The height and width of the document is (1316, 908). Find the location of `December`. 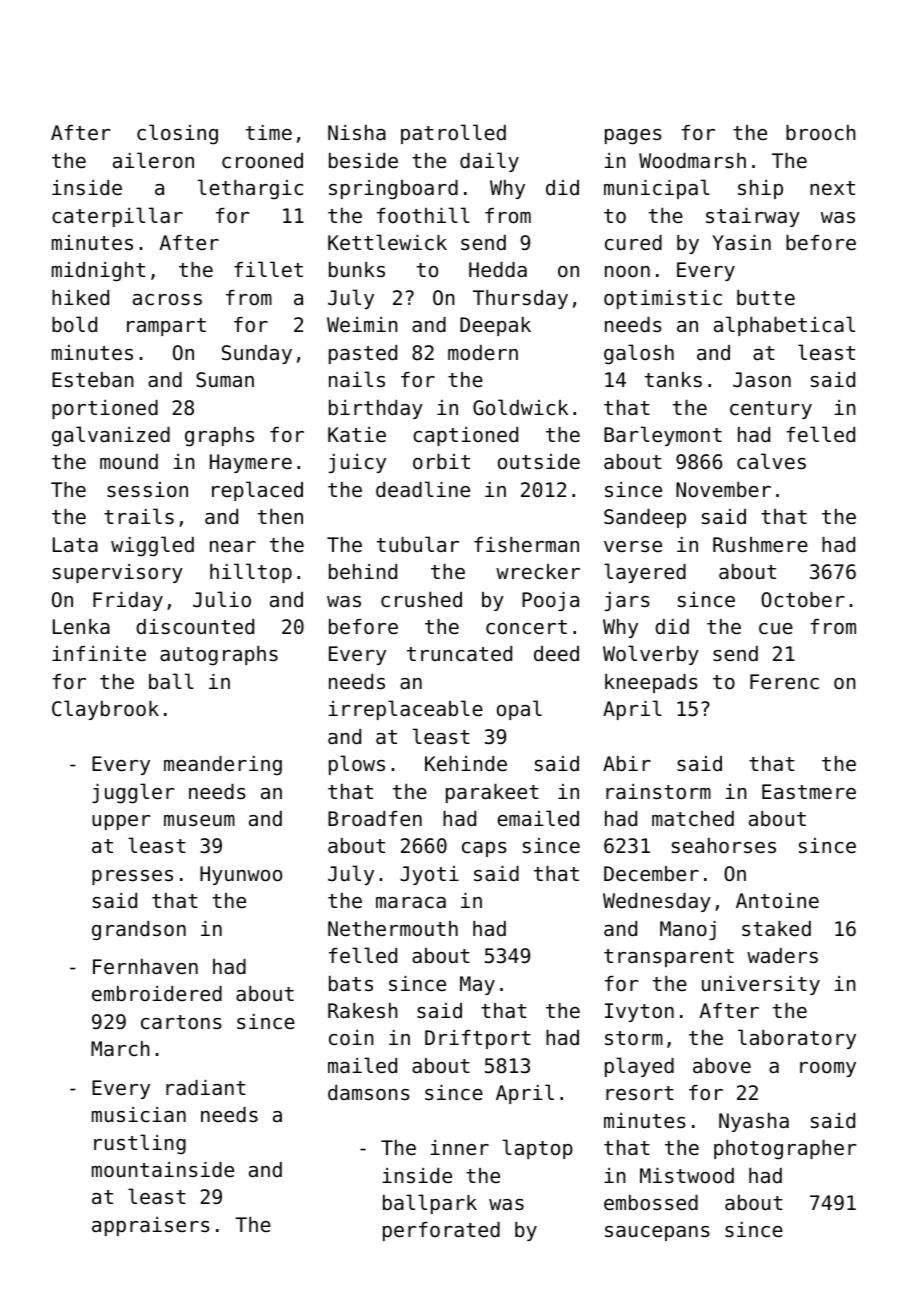

December is located at coordinates (651, 874).
